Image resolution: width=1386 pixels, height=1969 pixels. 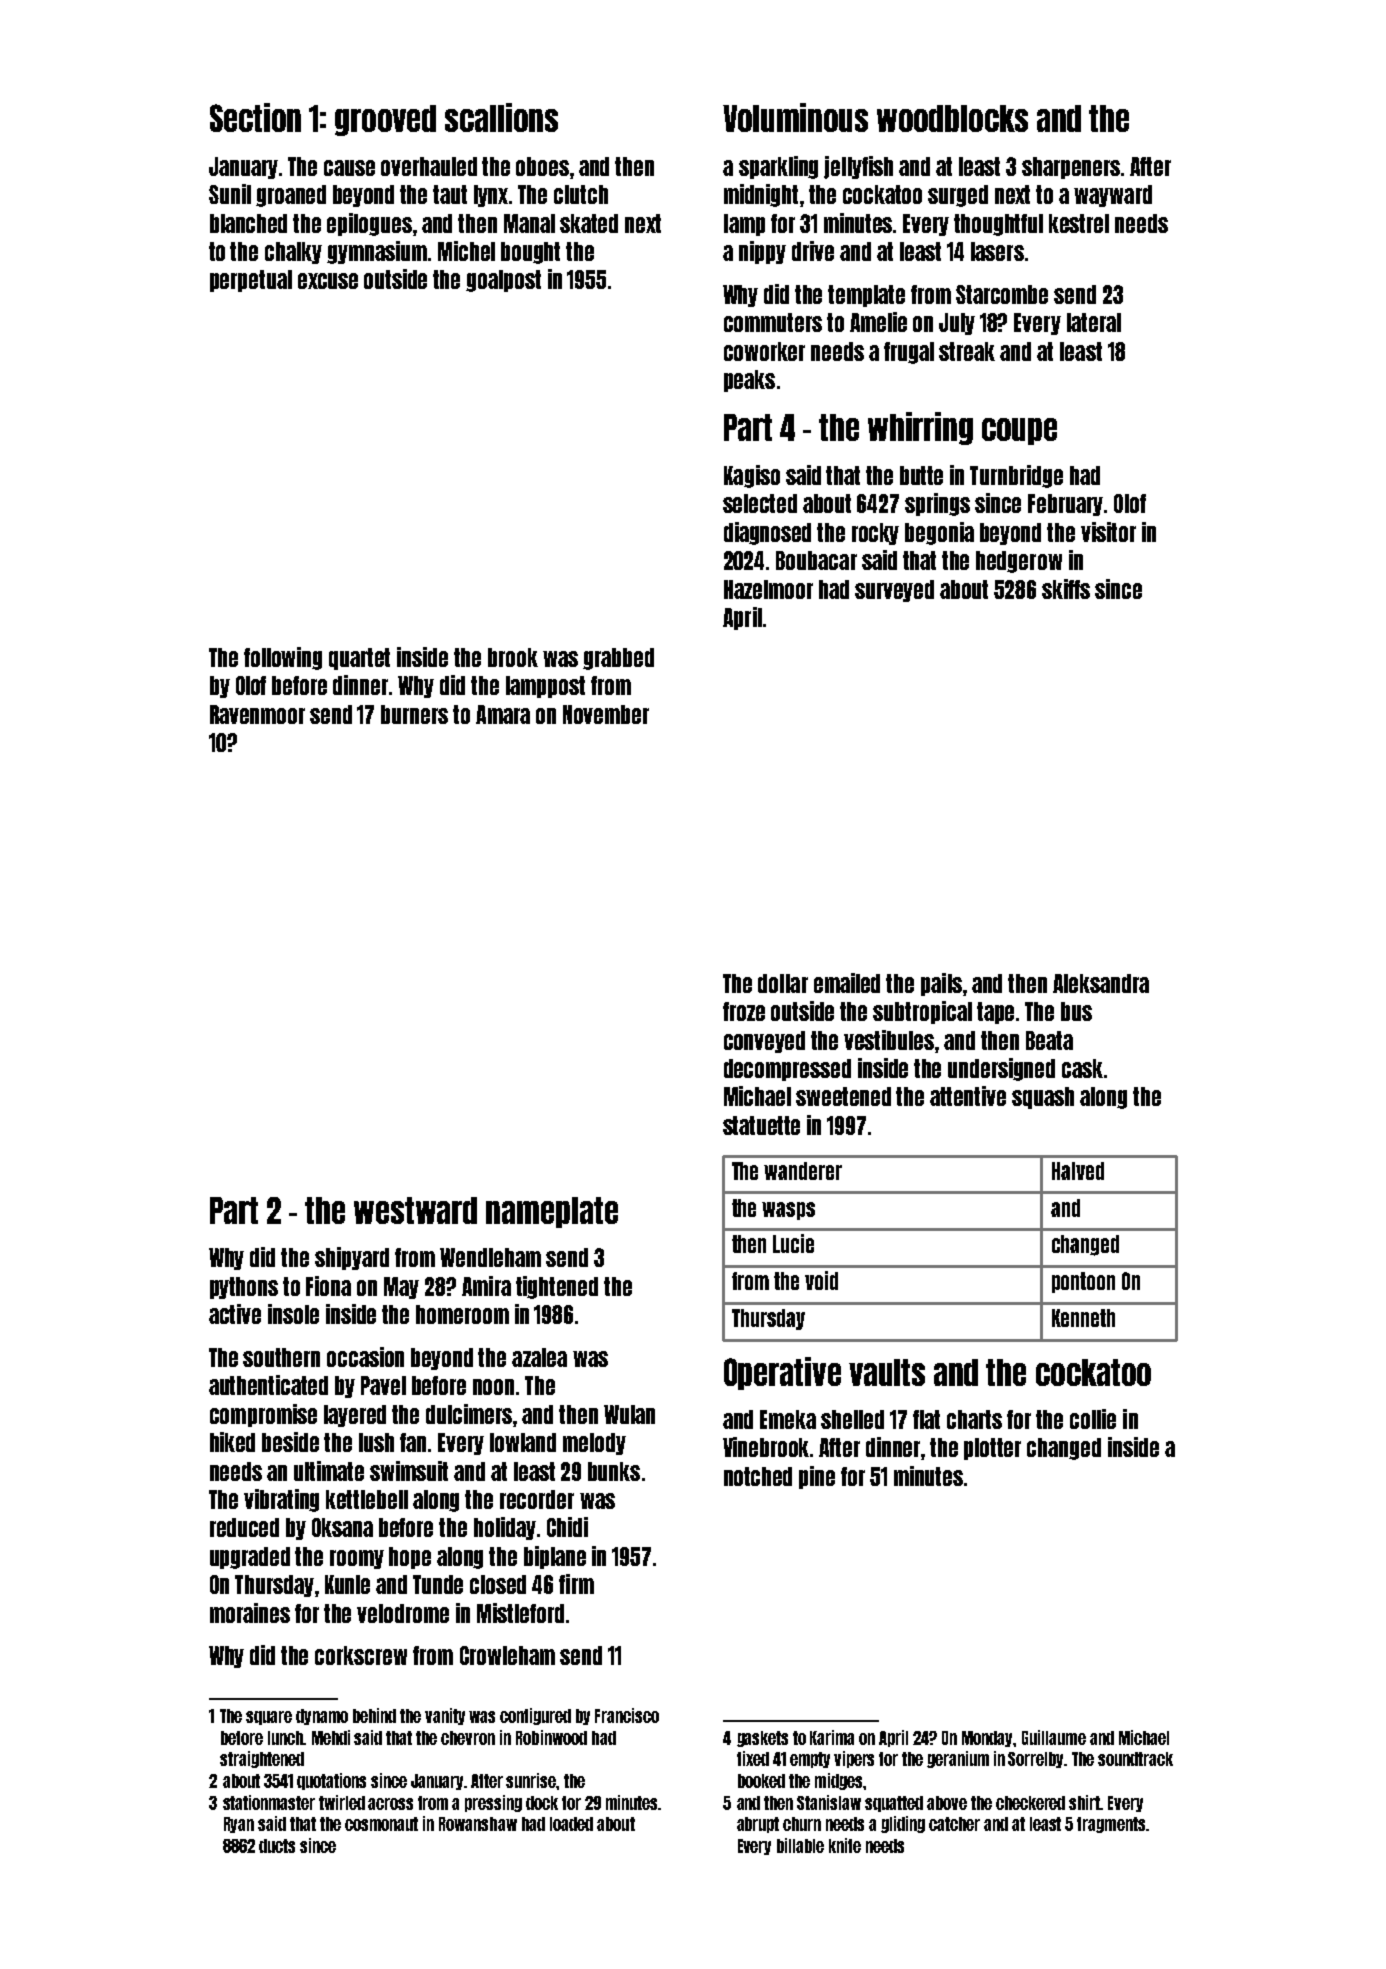 What do you see at coordinates (571, 1824) in the page?
I see `loaded` at bounding box center [571, 1824].
